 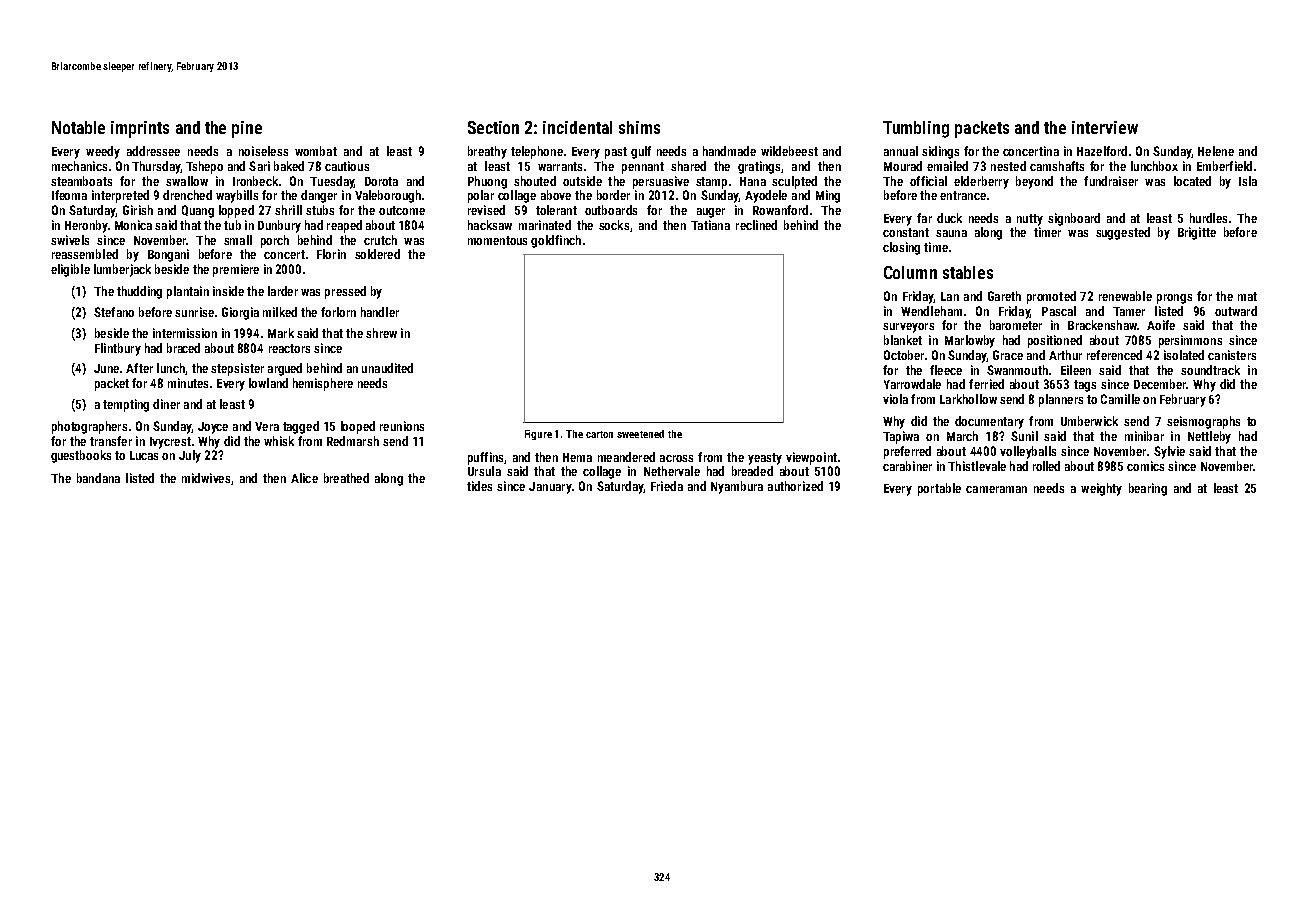 What do you see at coordinates (98, 478) in the screenshot?
I see `bandana` at bounding box center [98, 478].
